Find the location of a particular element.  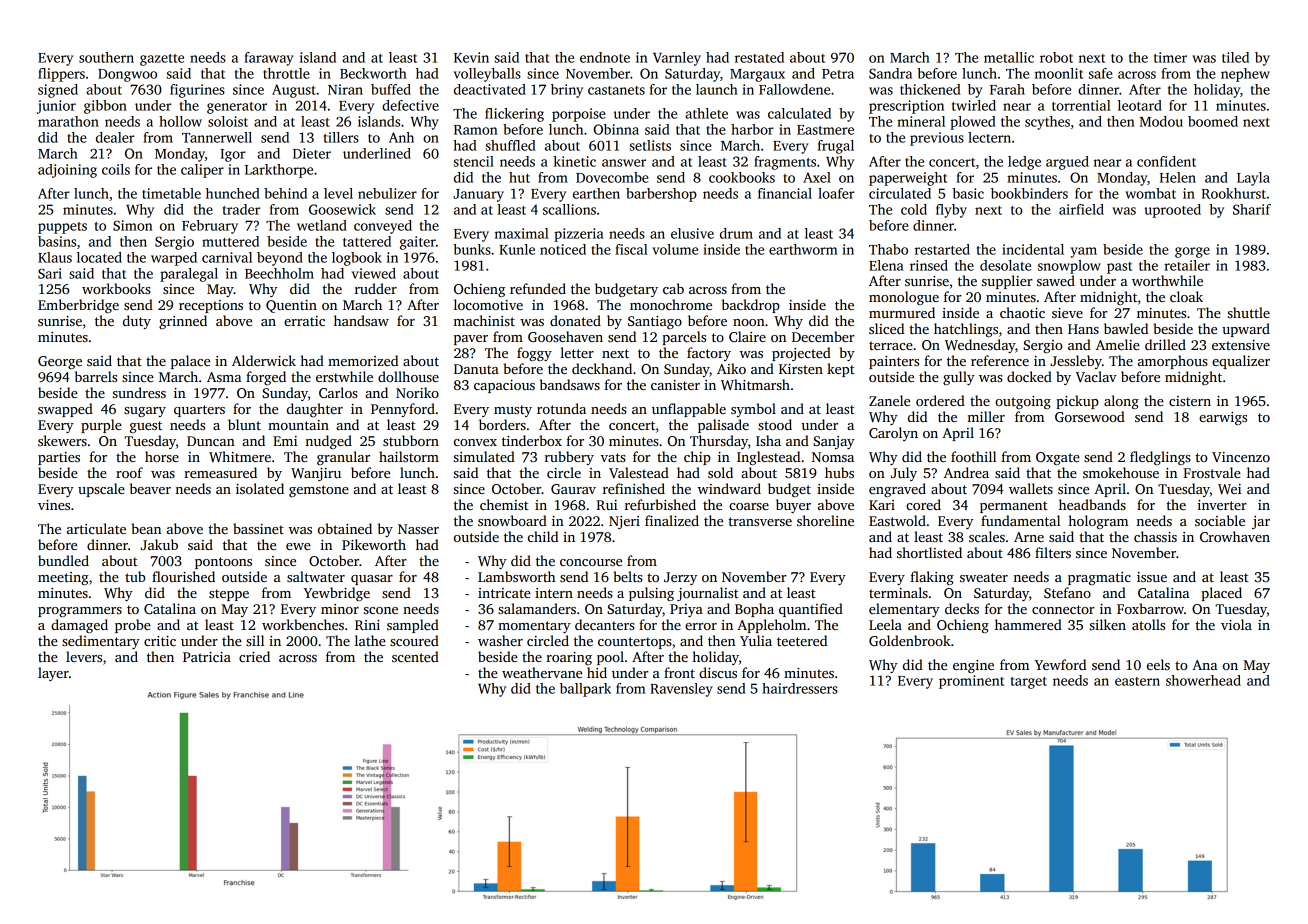

swapped is located at coordinates (65, 410).
